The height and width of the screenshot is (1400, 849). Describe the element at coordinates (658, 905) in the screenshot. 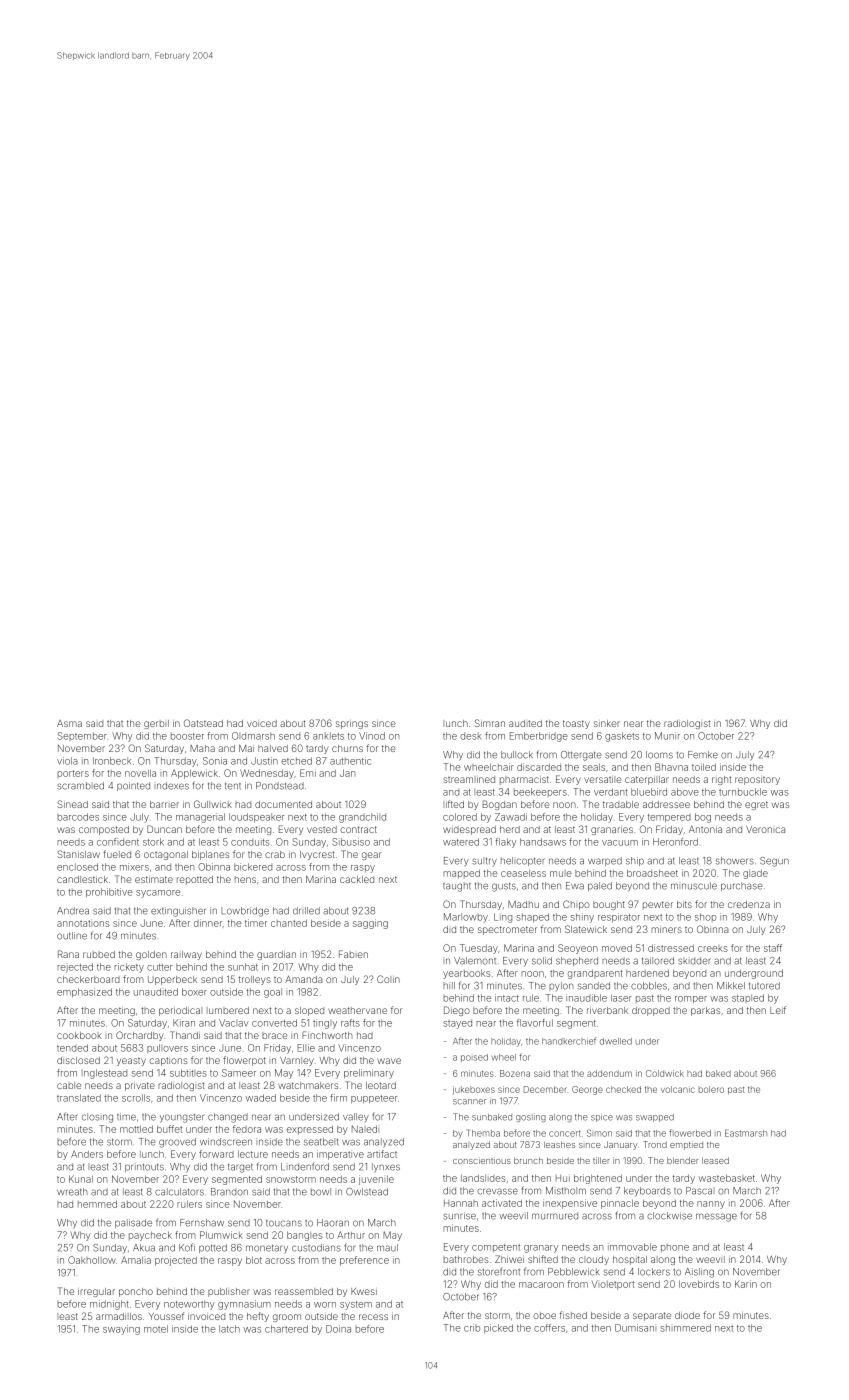

I see `pewter` at that location.
